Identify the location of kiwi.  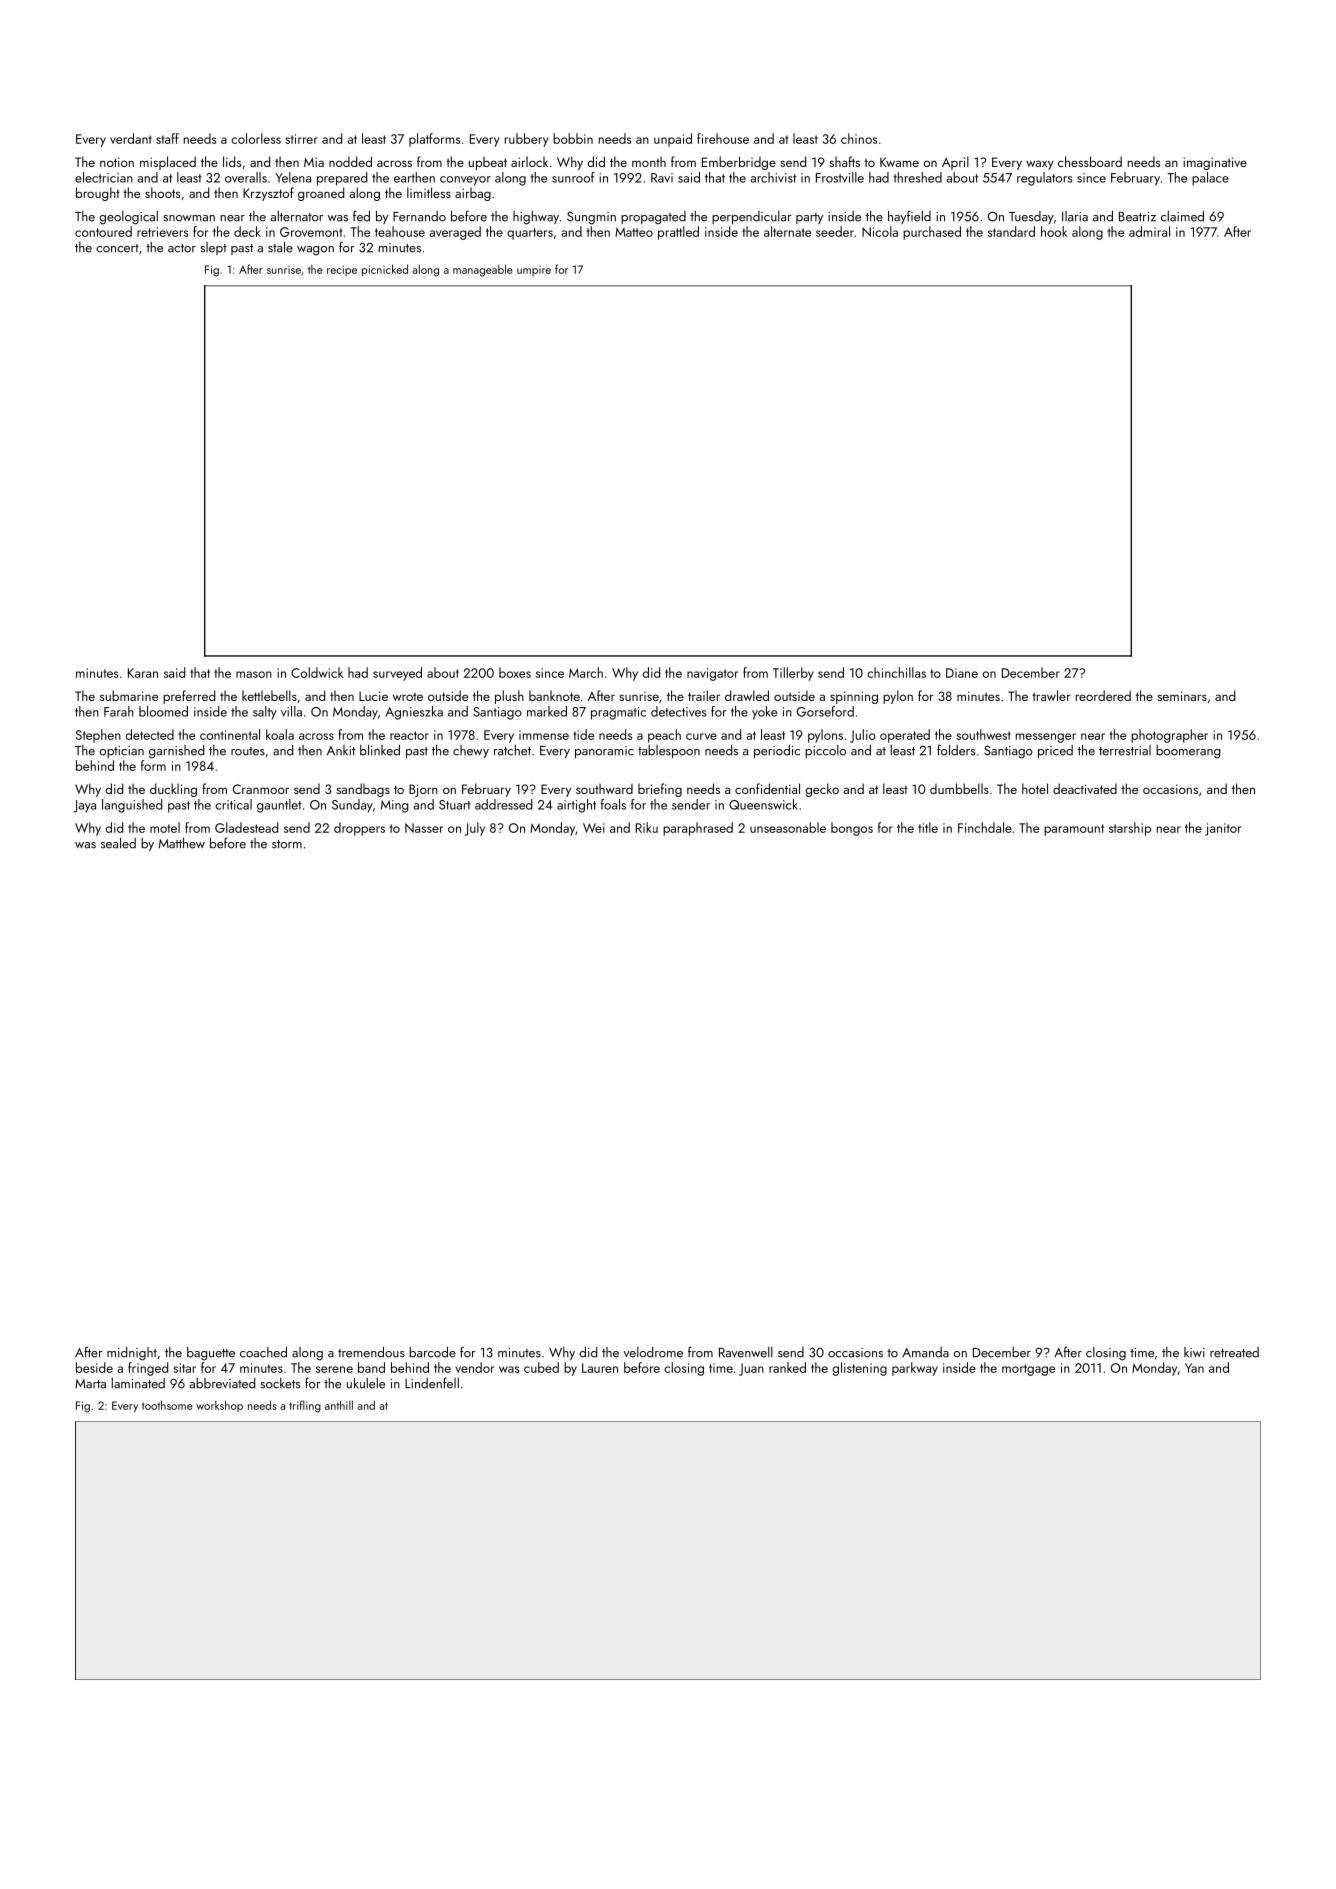
(1194, 1352).
